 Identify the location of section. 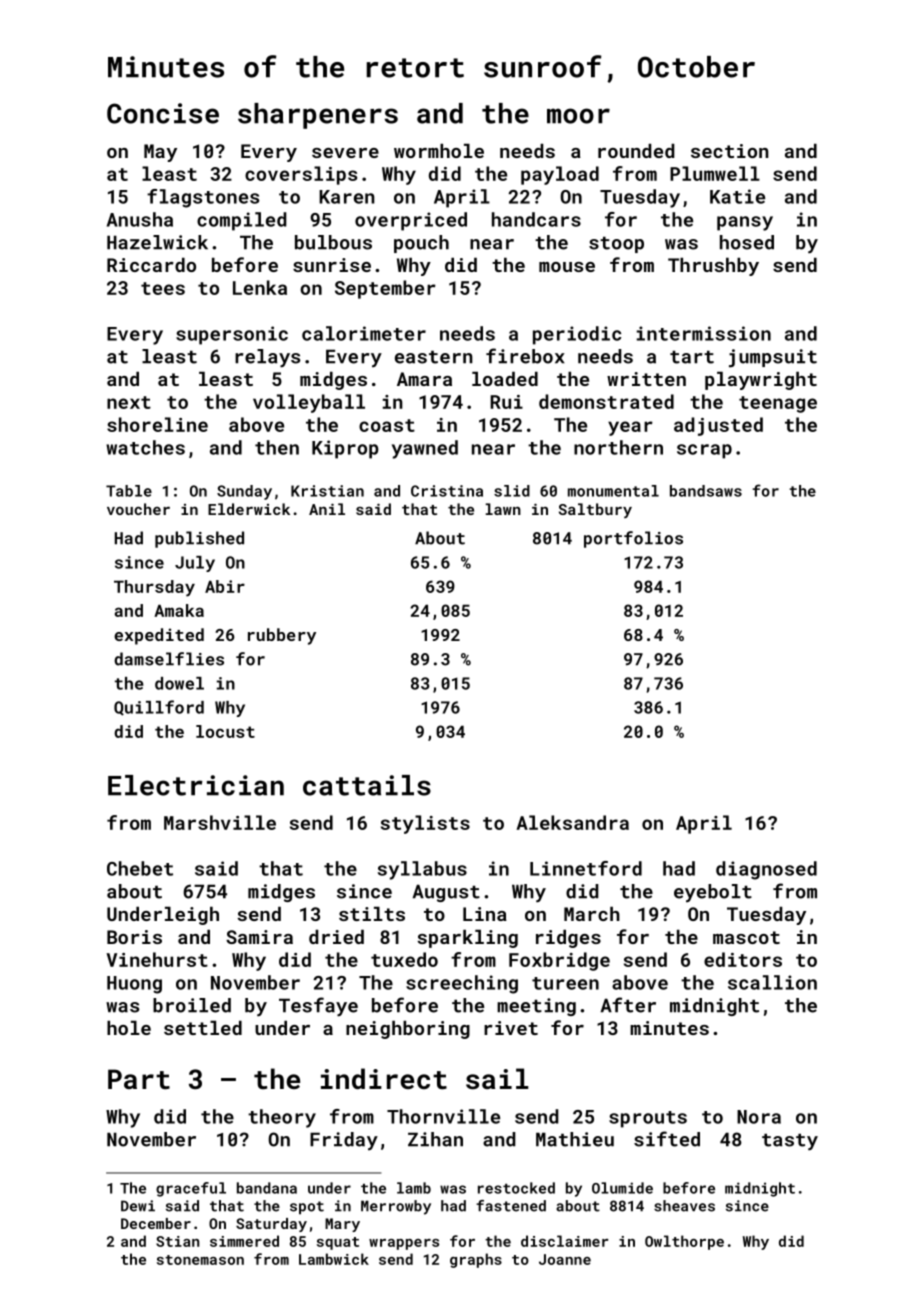
(730, 151).
